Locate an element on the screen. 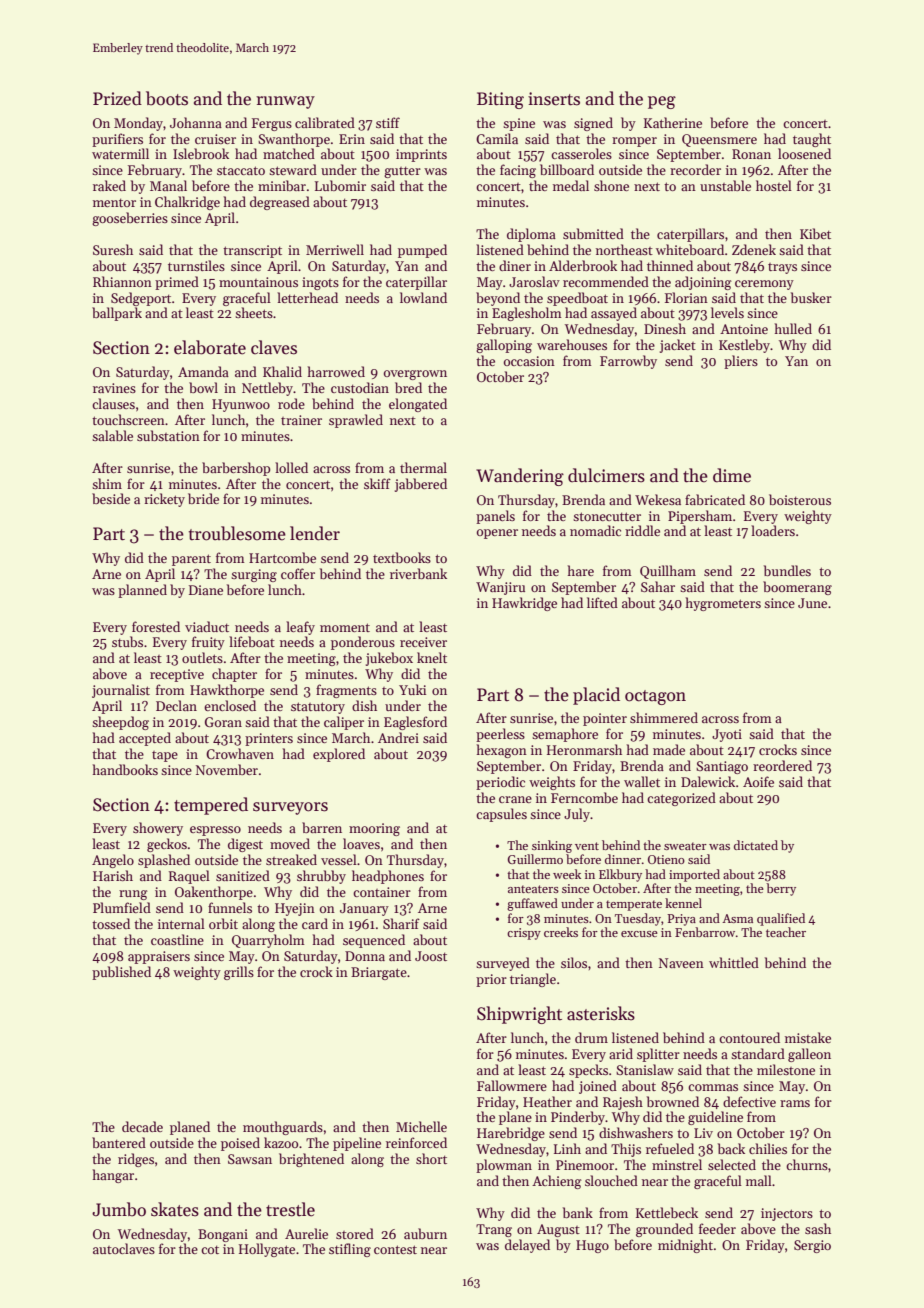  Prized is located at coordinates (117, 98).
